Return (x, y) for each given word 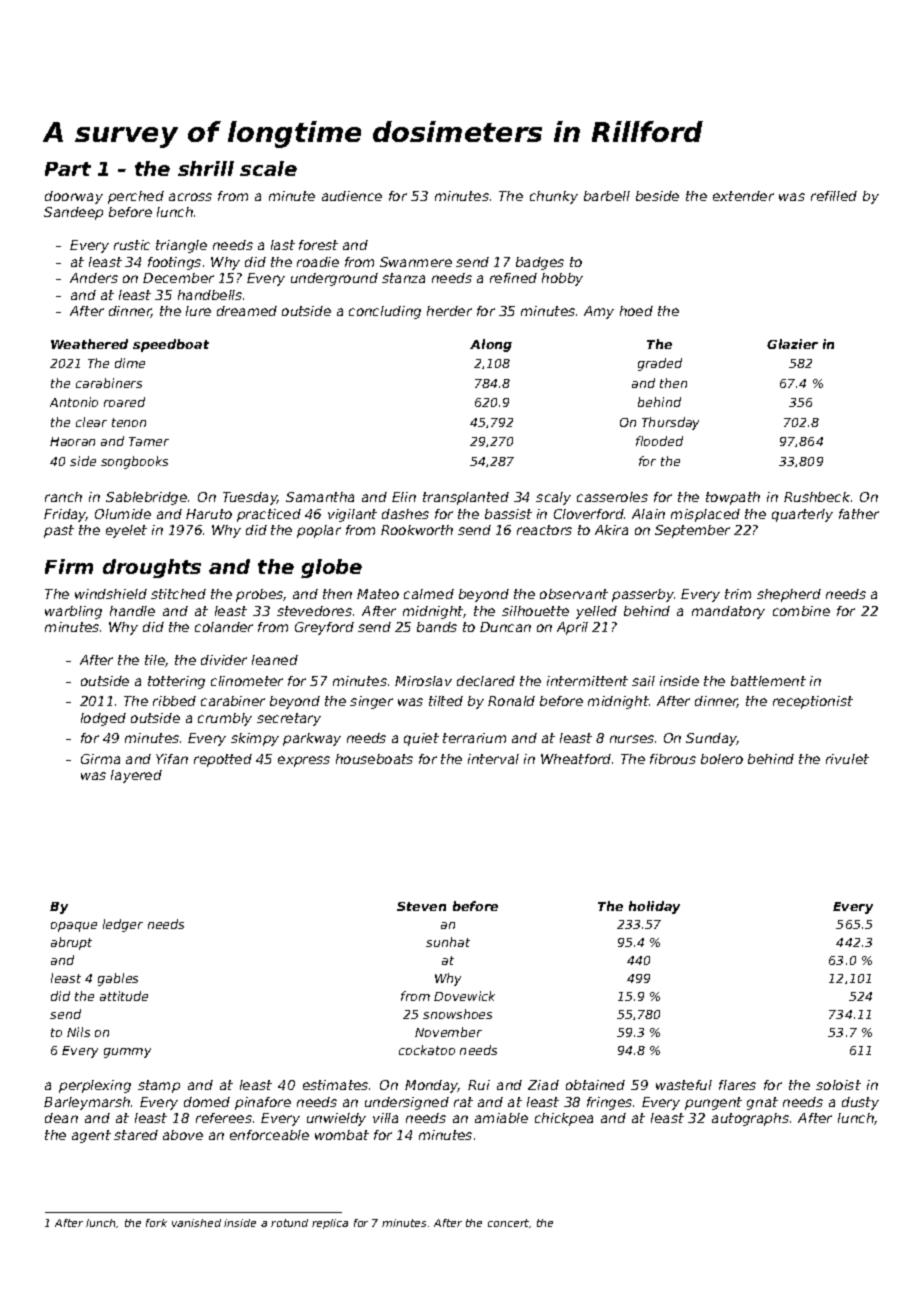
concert (508, 1223)
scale (268, 168)
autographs (750, 1119)
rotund (289, 1223)
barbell (607, 196)
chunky (554, 197)
